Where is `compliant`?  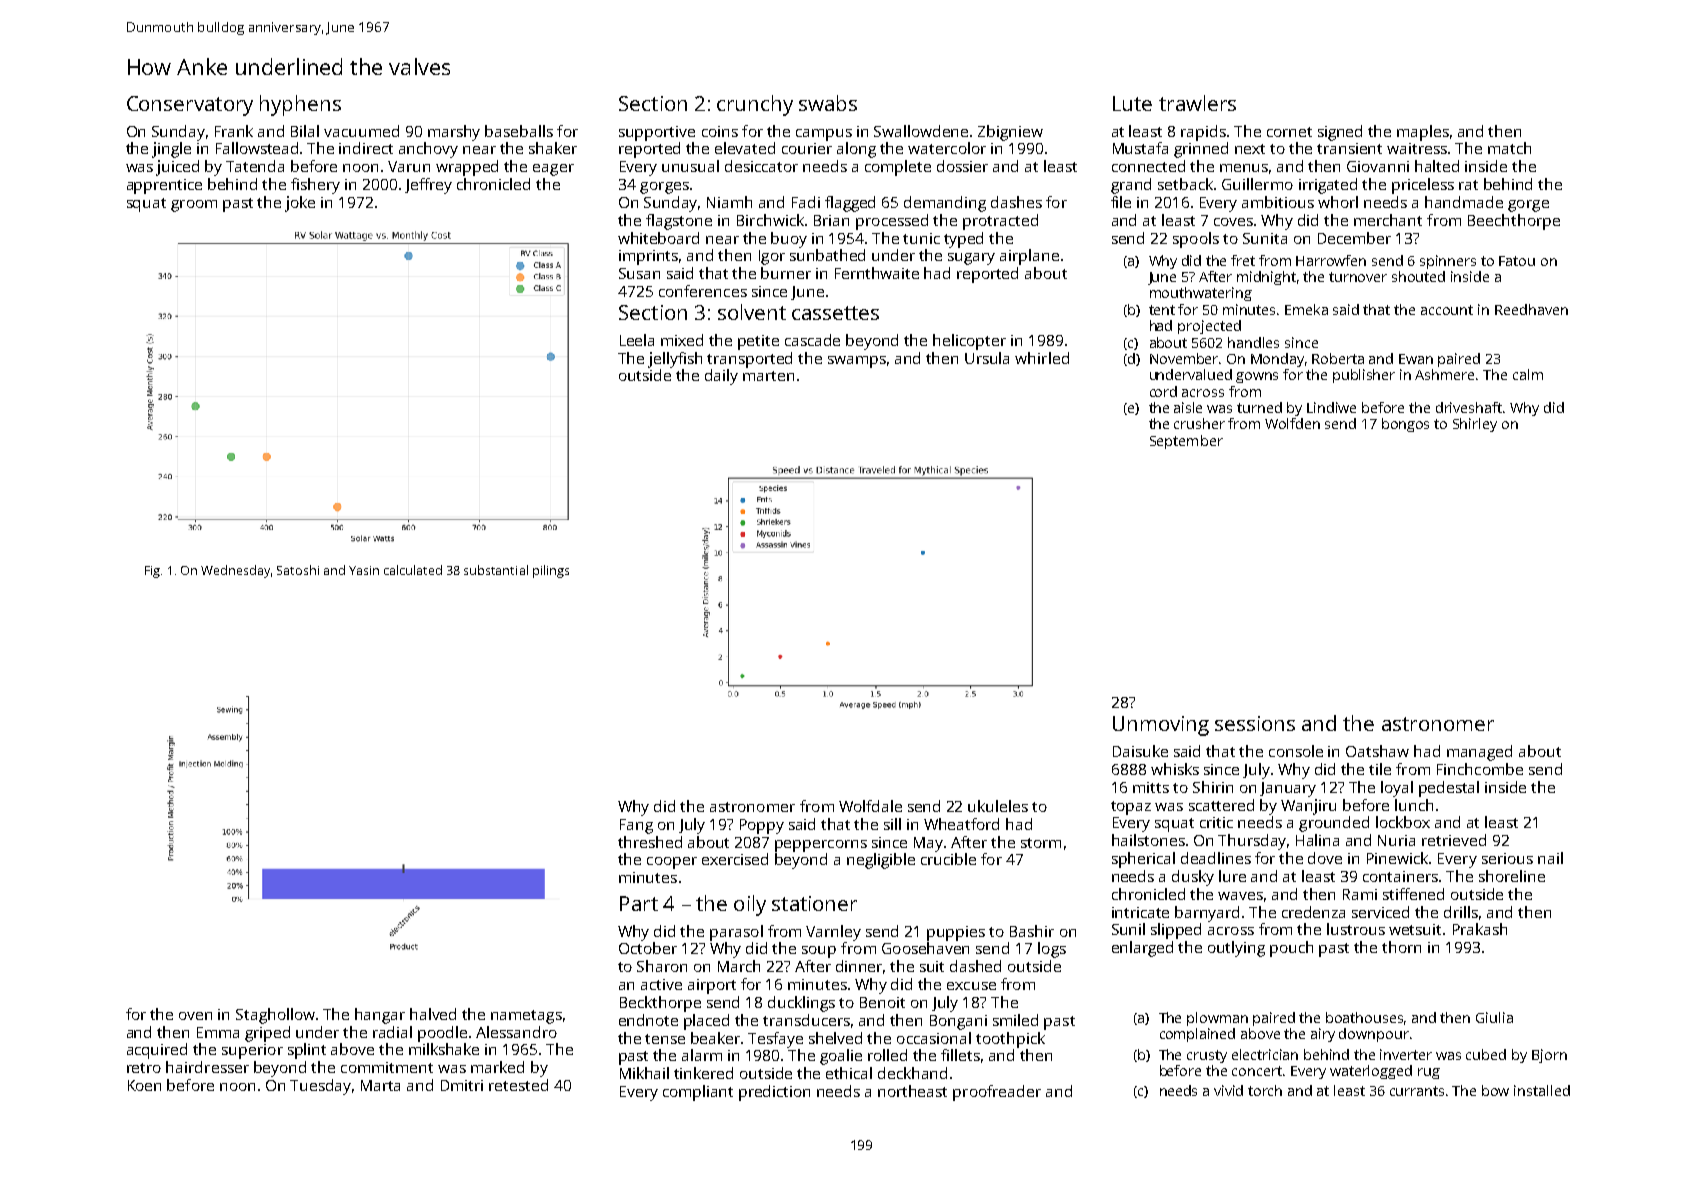 compliant is located at coordinates (698, 1093).
